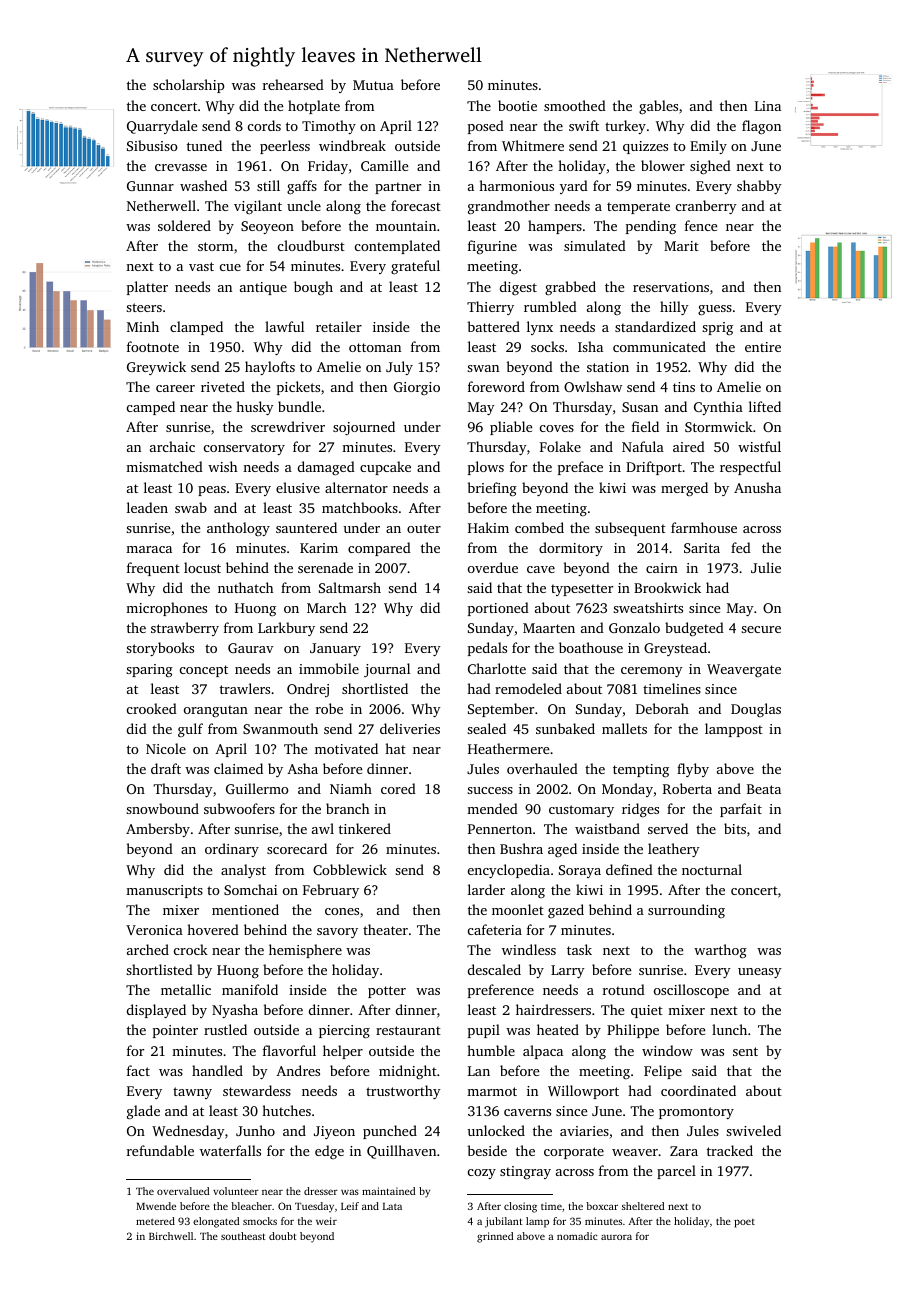 This screenshot has height=1316, width=908. What do you see at coordinates (385, 929) in the screenshot?
I see `theater` at bounding box center [385, 929].
